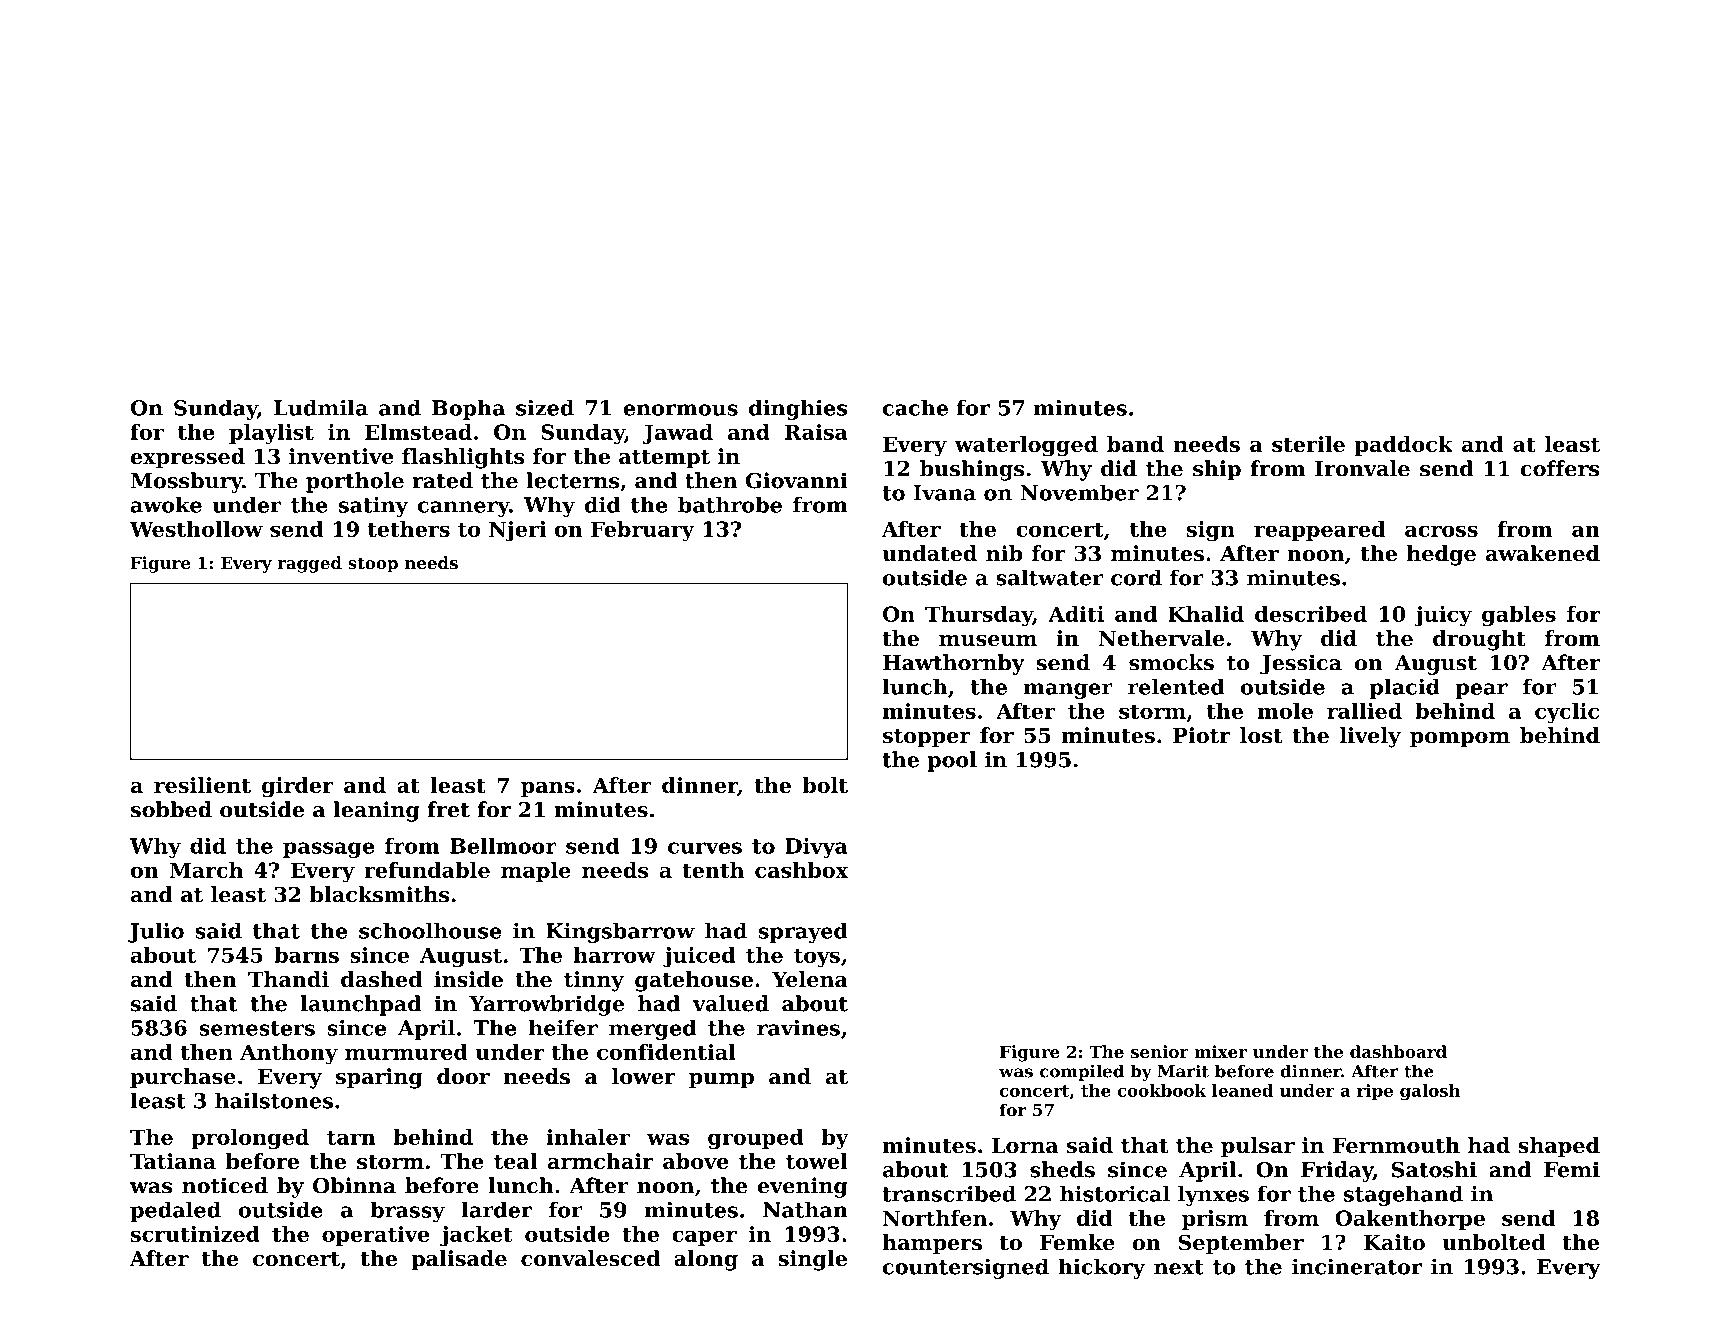 This image has height=1336, width=1730. Describe the element at coordinates (1217, 470) in the image. I see `ship` at that location.
